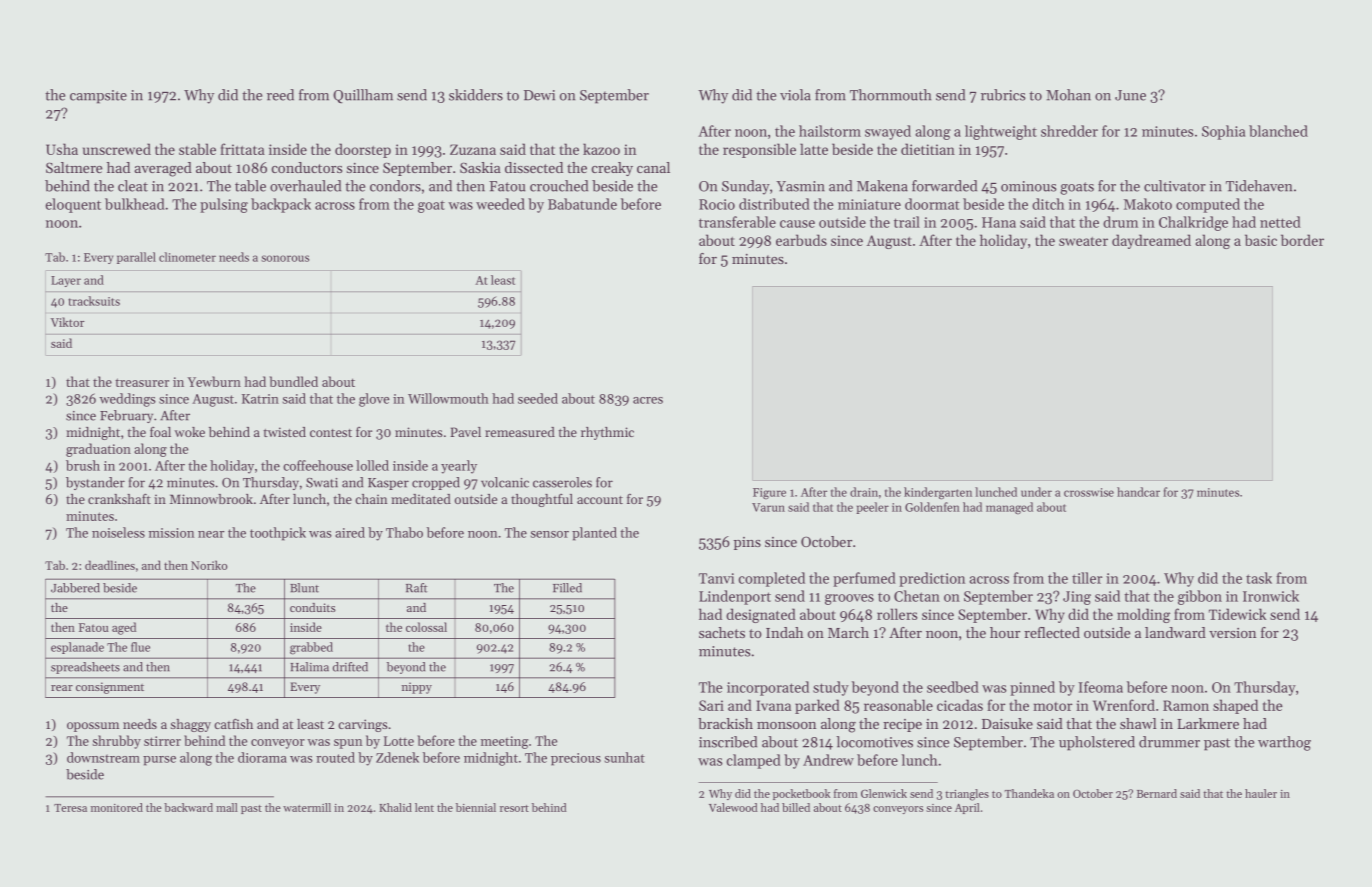 The width and height of the screenshot is (1372, 887). Describe the element at coordinates (190, 725) in the screenshot. I see `shaggy` at that location.
